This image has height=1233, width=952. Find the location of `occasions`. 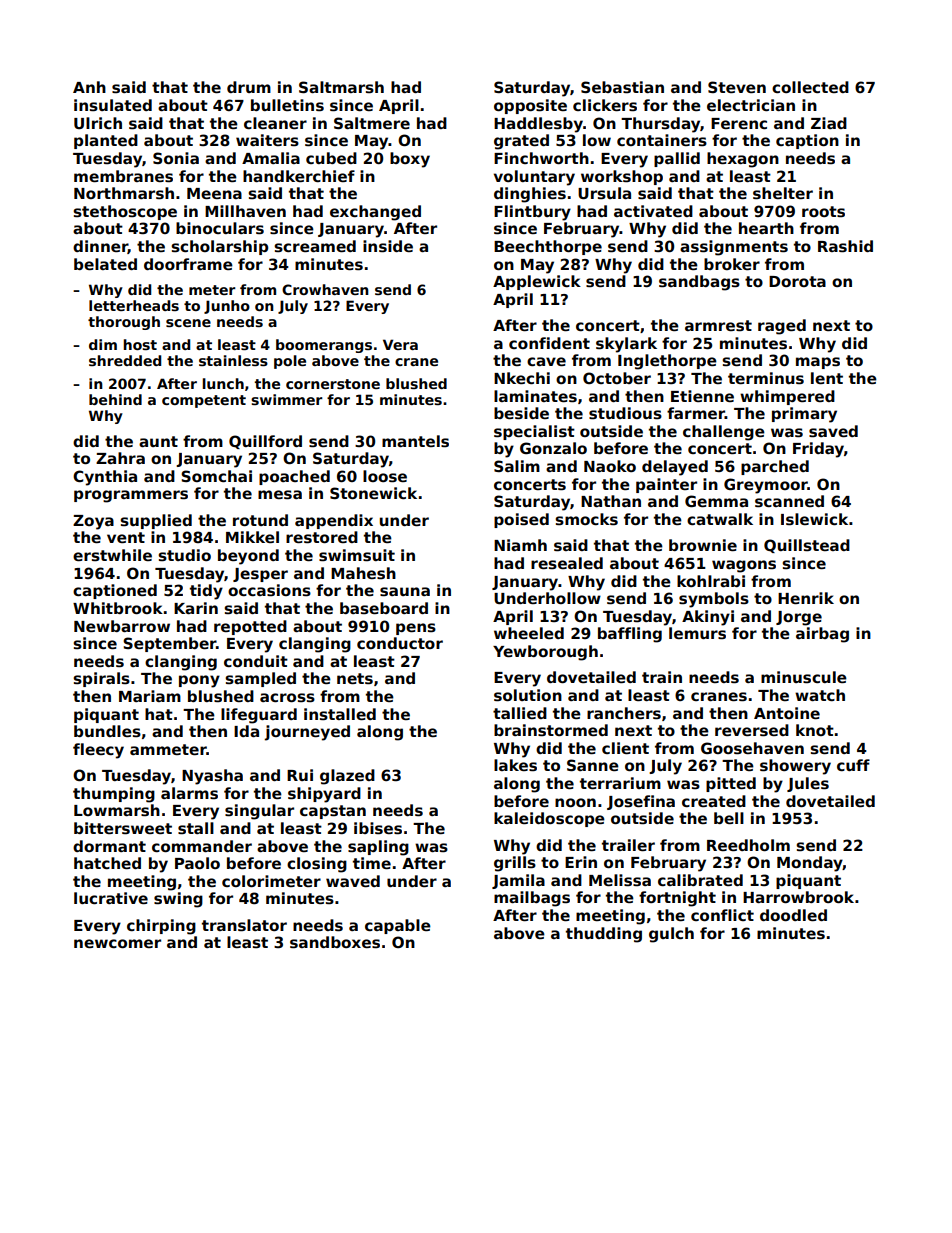

occasions is located at coordinates (269, 590).
